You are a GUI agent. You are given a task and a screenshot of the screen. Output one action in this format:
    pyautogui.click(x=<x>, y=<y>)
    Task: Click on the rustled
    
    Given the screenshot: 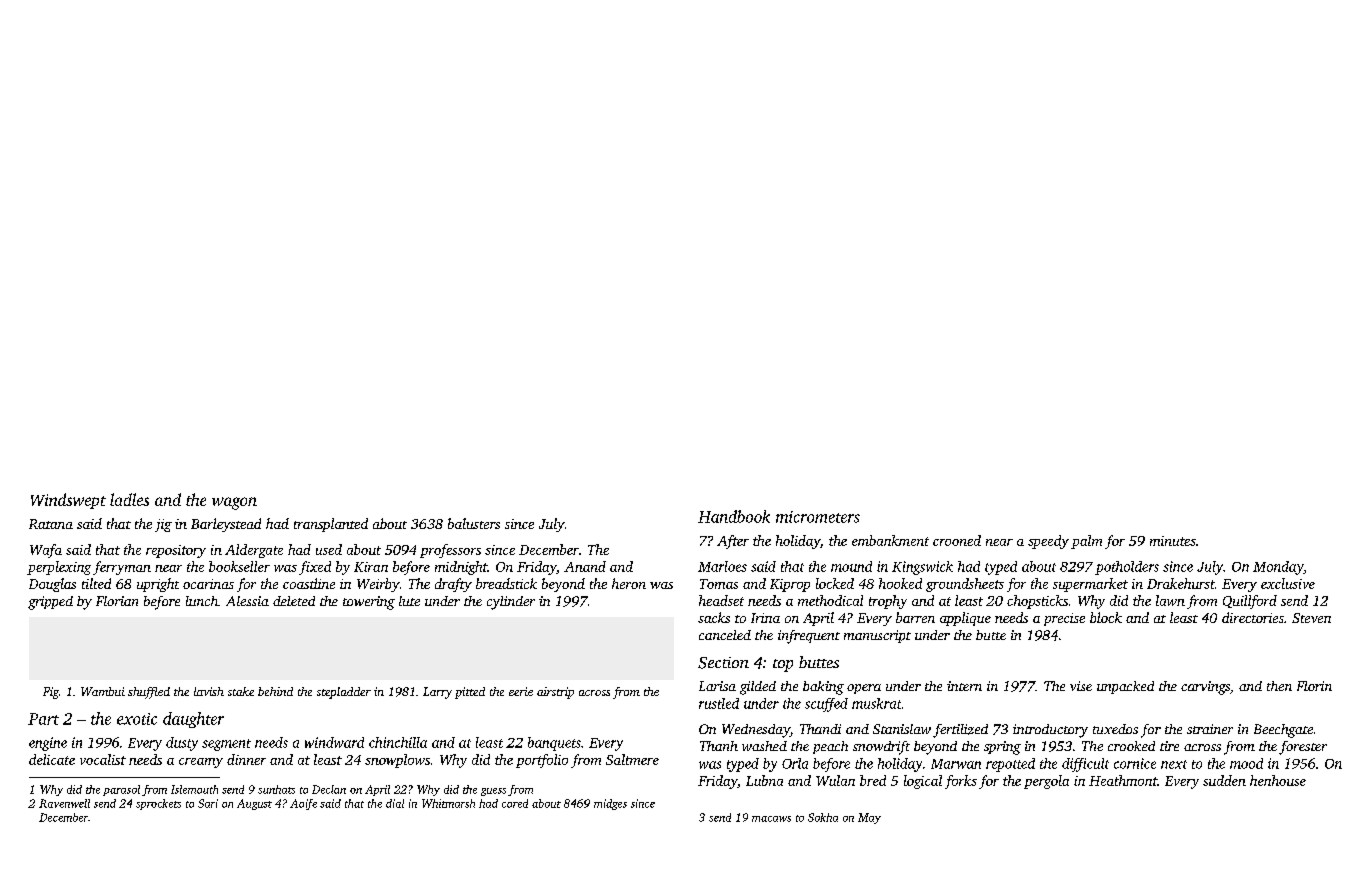 What is the action you would take?
    pyautogui.click(x=719, y=703)
